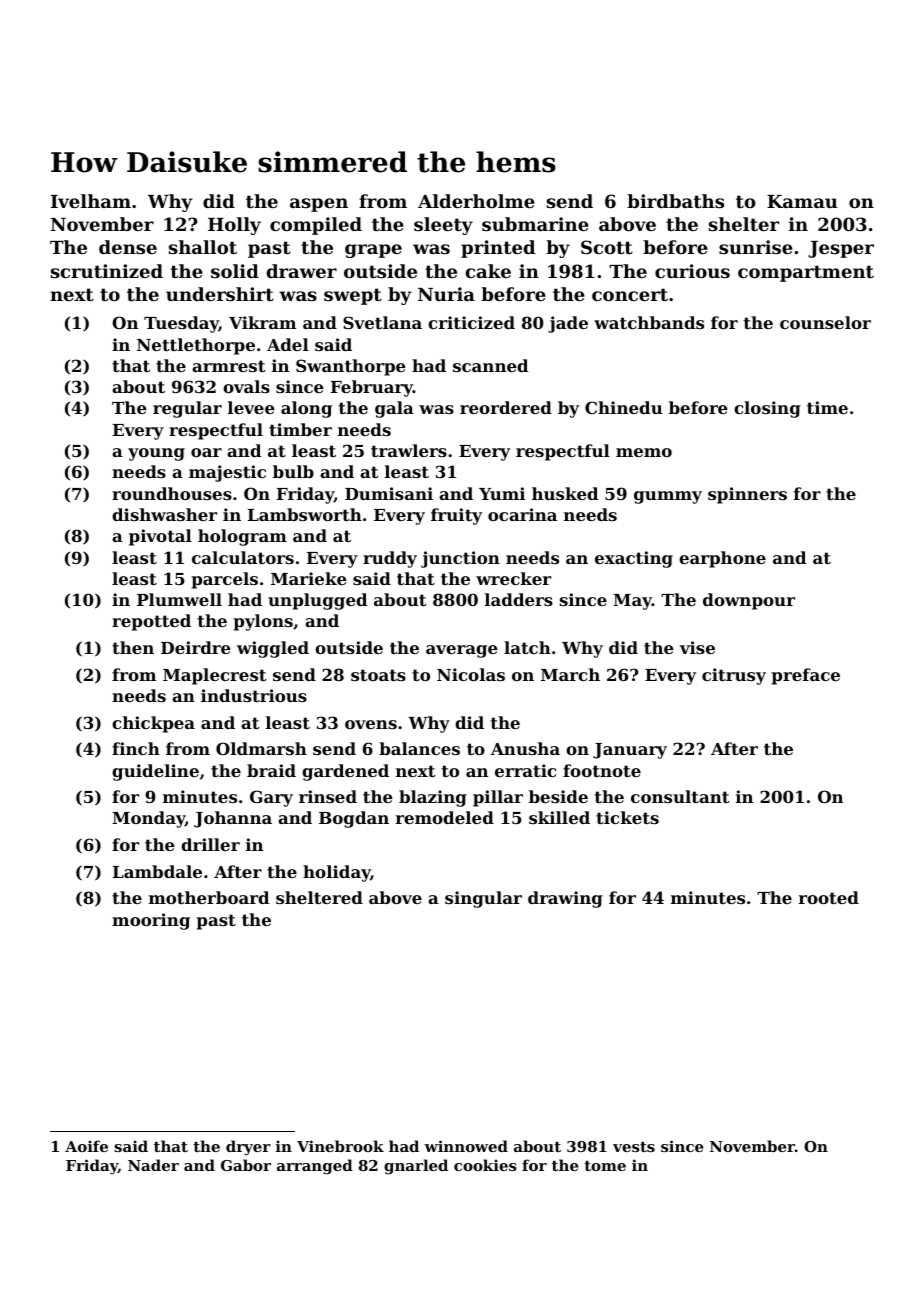 The image size is (924, 1314). What do you see at coordinates (351, 367) in the page?
I see `Swanthorpe` at bounding box center [351, 367].
